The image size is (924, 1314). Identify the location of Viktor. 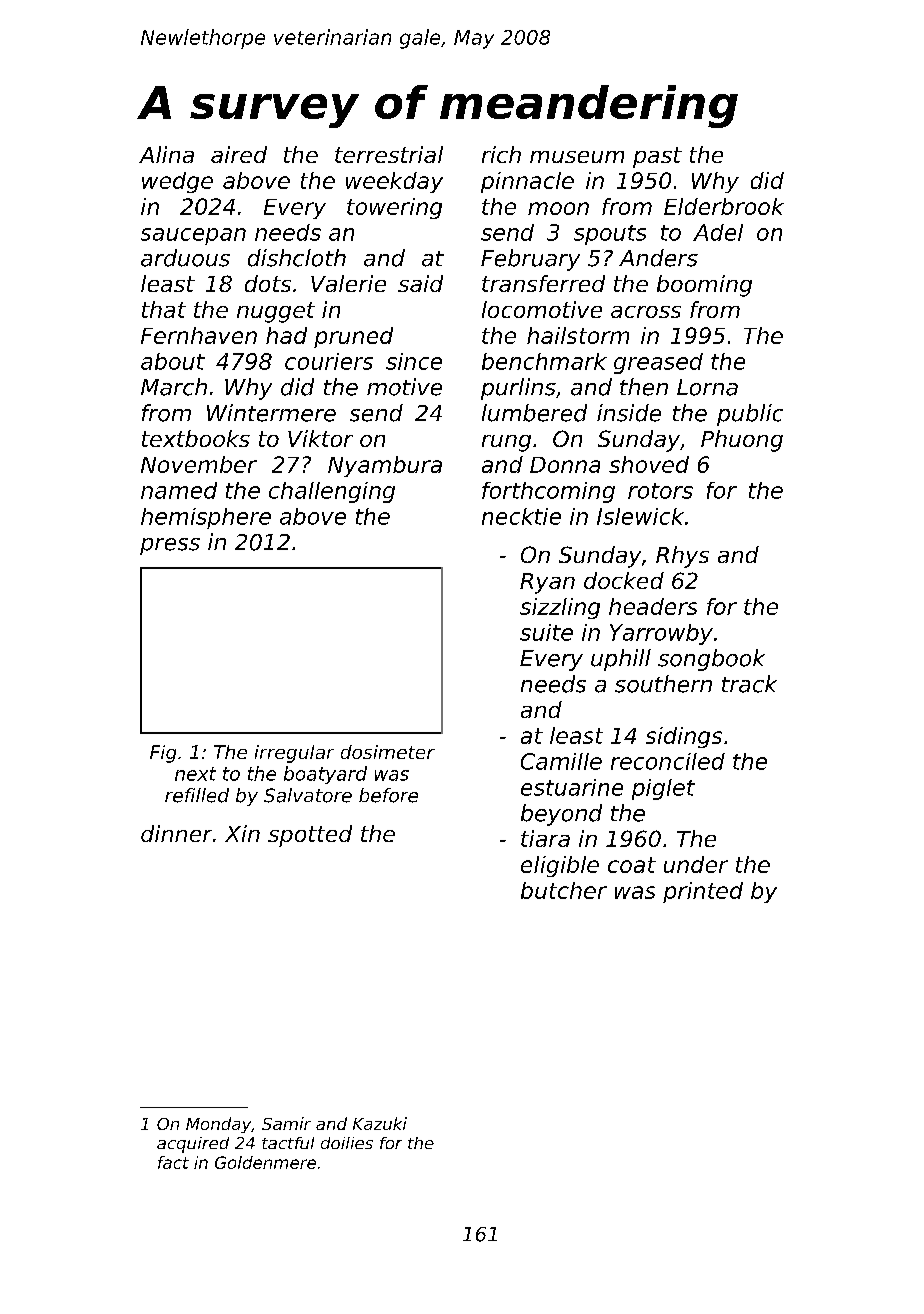
(320, 438).
